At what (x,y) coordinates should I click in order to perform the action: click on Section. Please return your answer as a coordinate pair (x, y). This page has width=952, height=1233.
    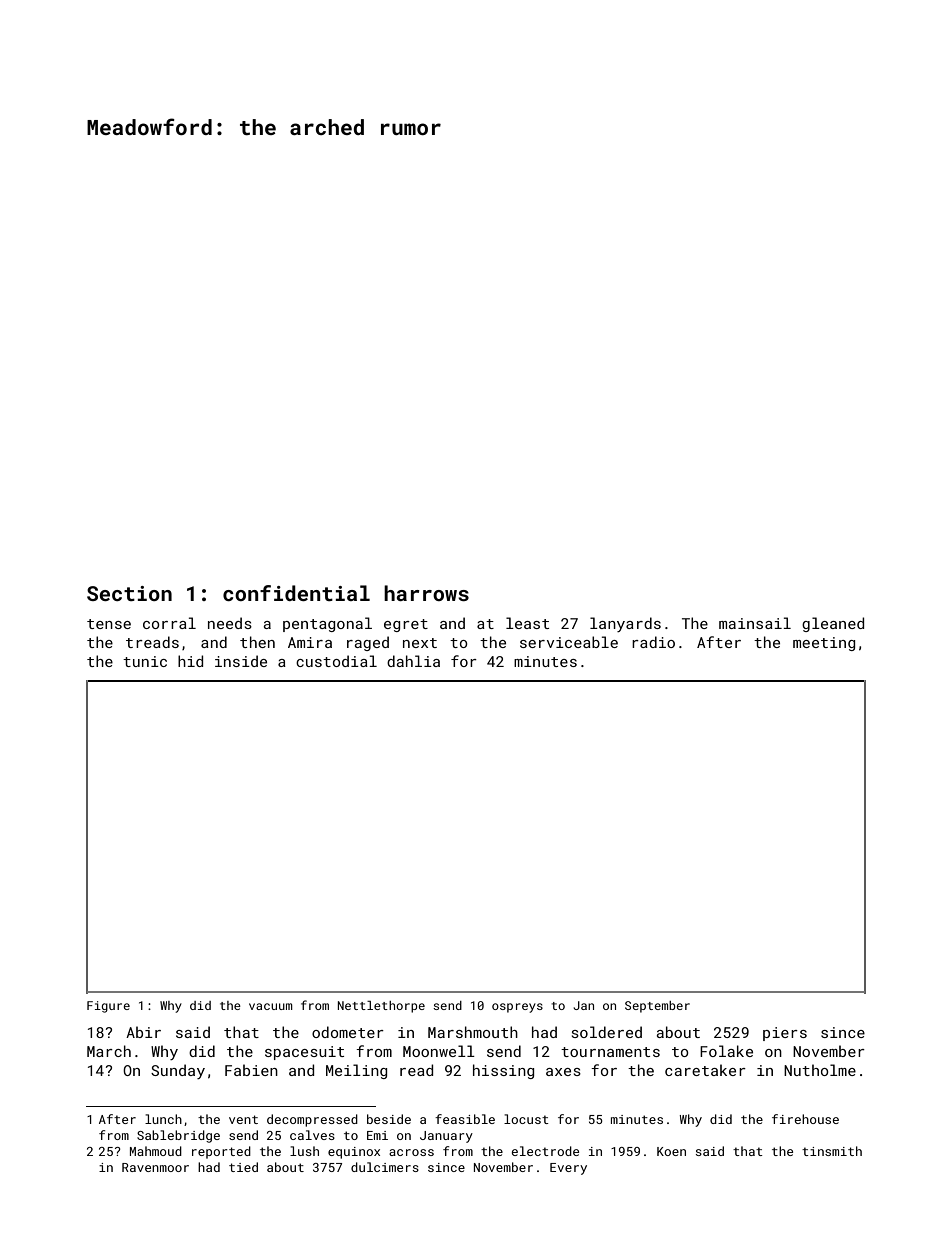
    Looking at the image, I should click on (129, 593).
